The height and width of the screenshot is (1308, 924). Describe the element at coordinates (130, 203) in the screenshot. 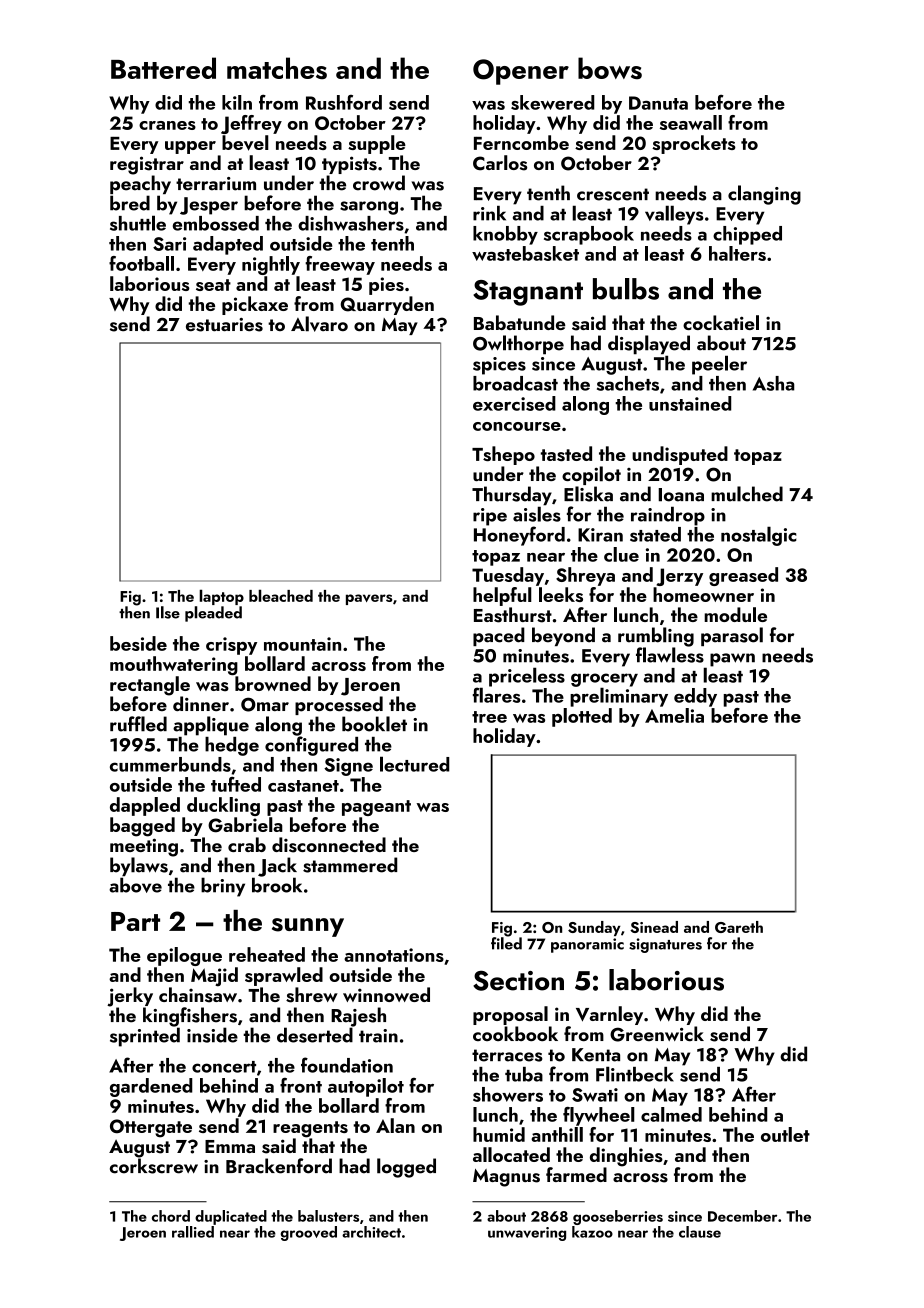

I see `bred` at that location.
